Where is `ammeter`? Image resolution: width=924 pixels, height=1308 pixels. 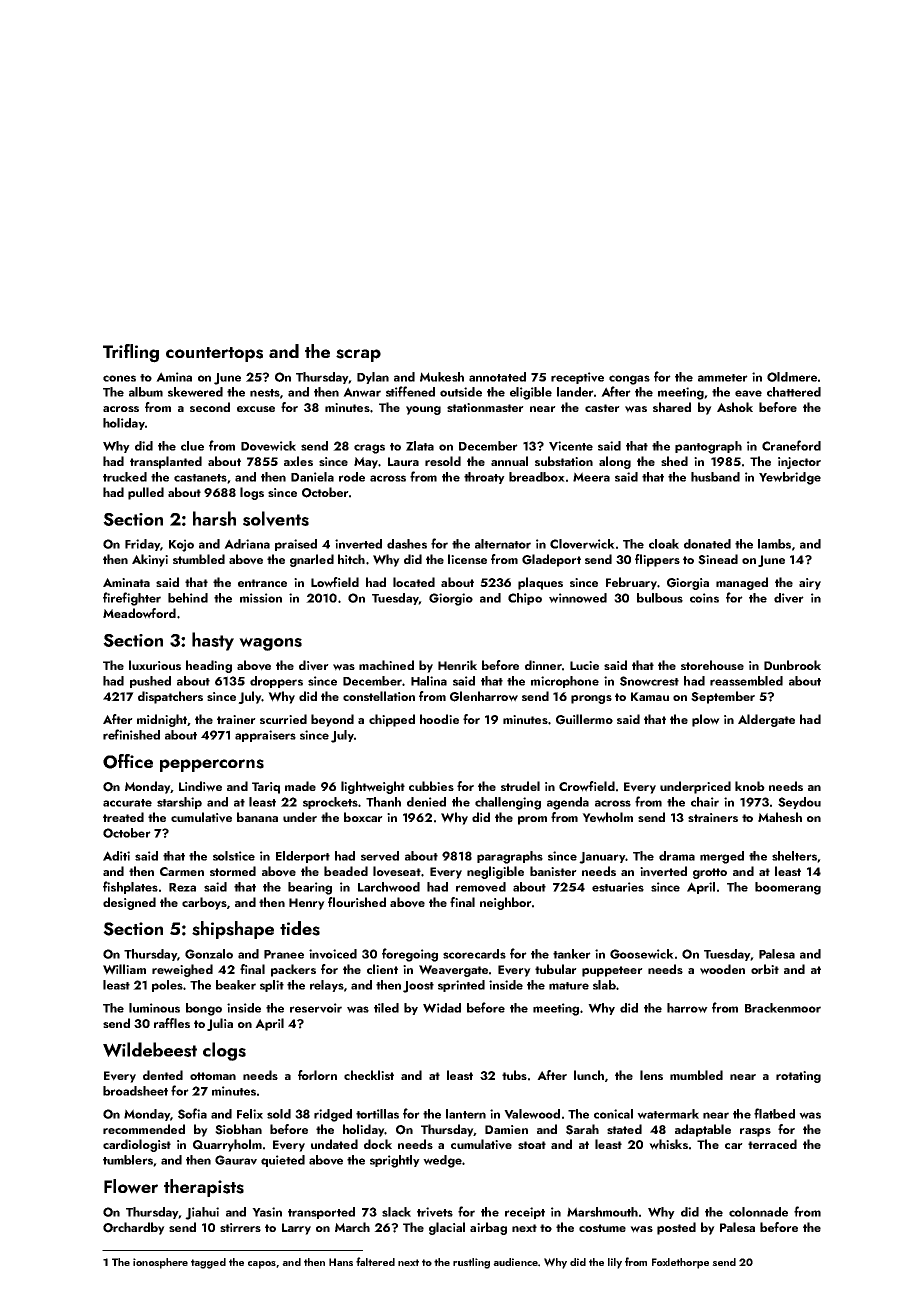 ammeter is located at coordinates (723, 378).
